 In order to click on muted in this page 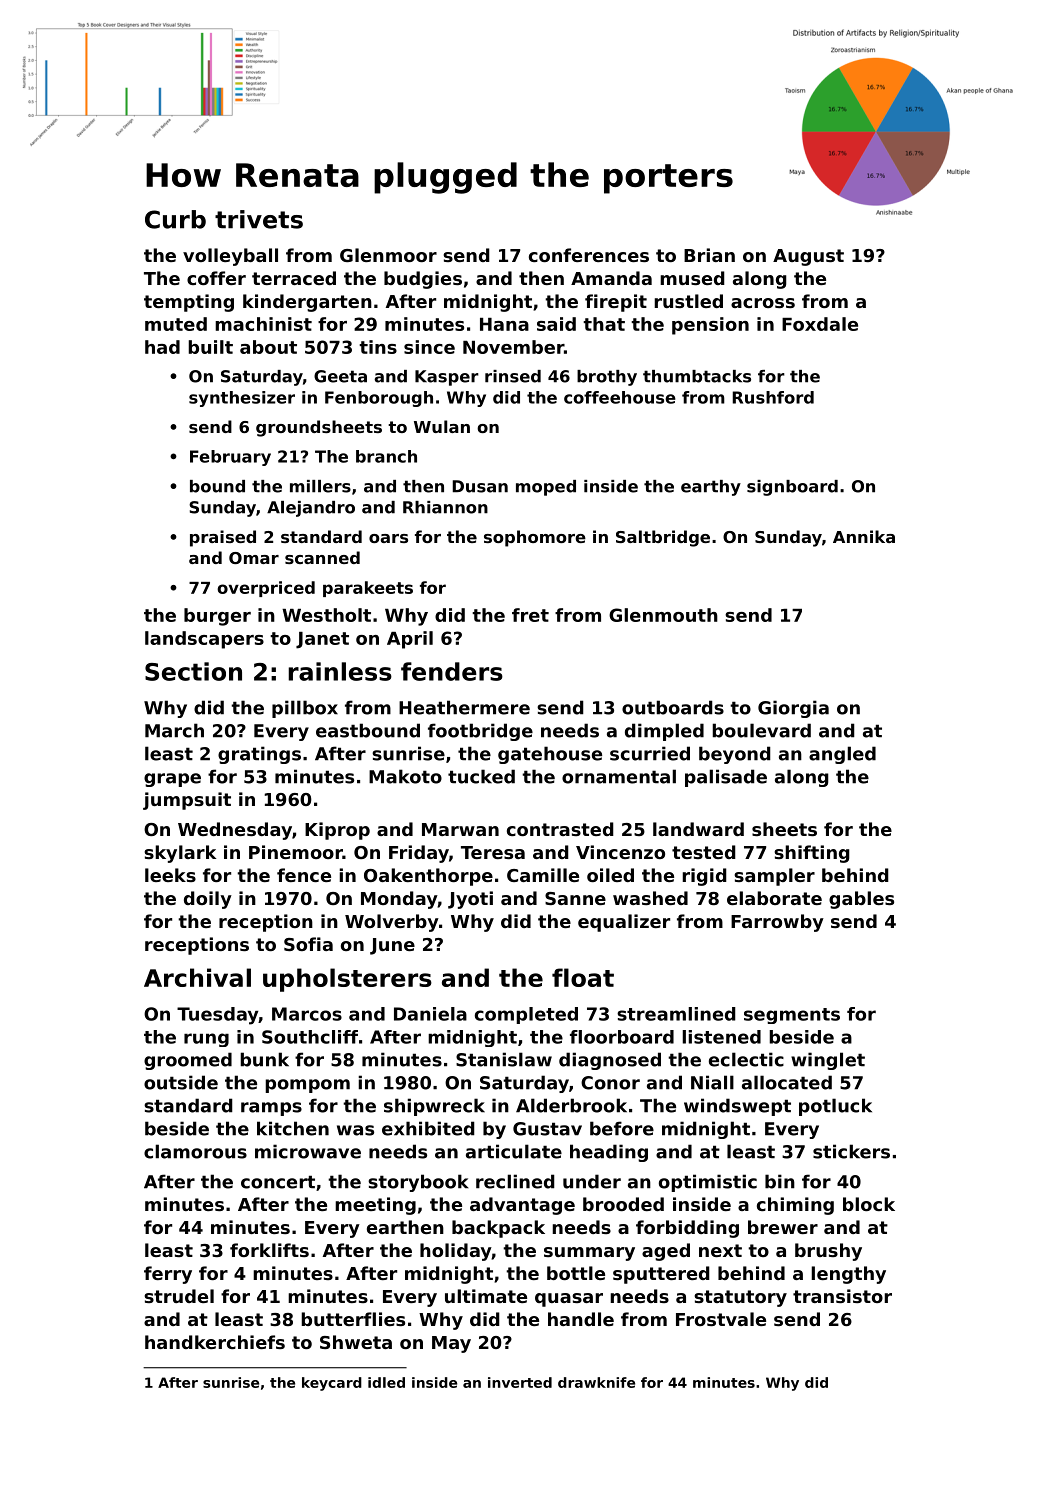, I will do `click(176, 324)`.
